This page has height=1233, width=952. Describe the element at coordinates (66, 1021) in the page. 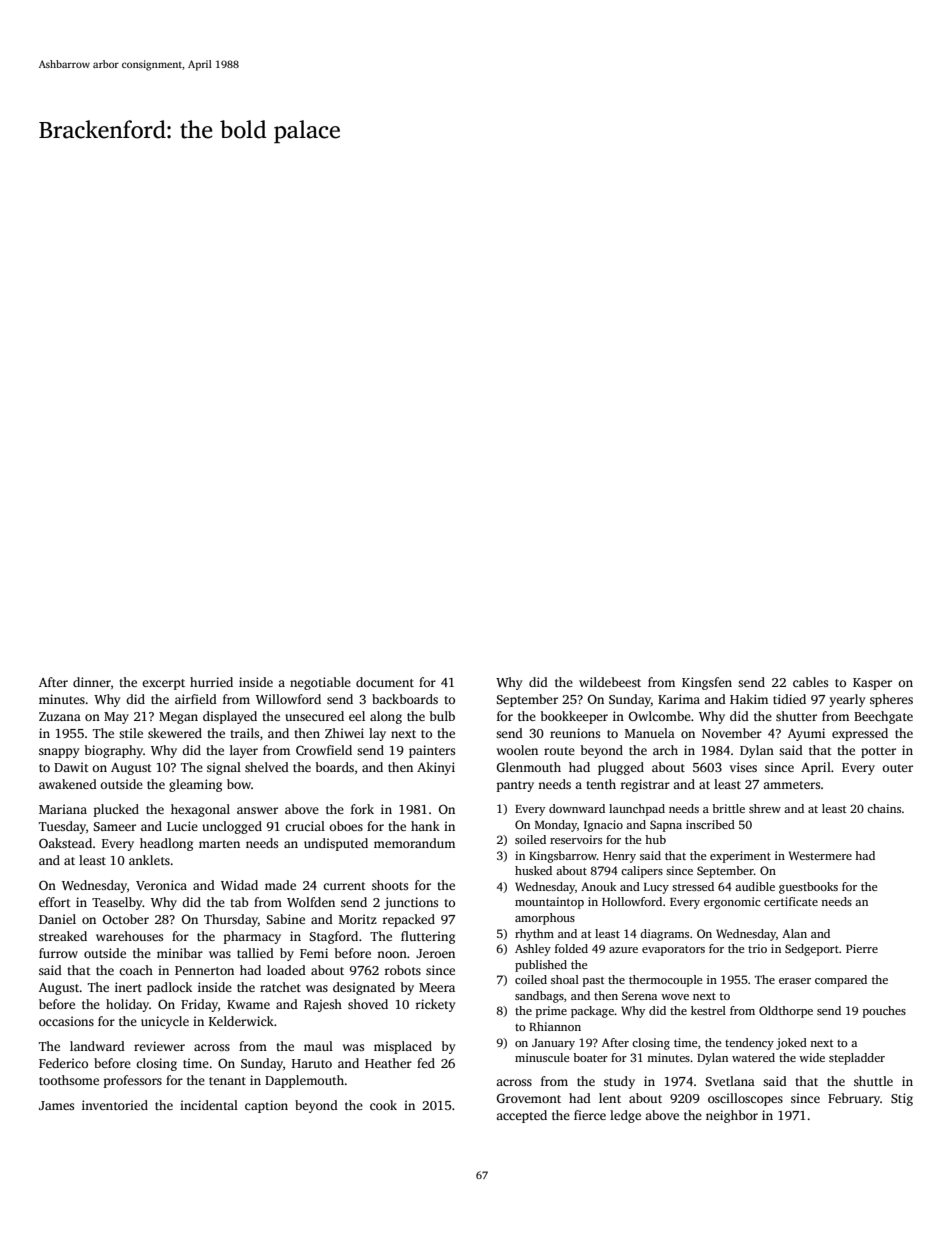

I see `occasions` at that location.
